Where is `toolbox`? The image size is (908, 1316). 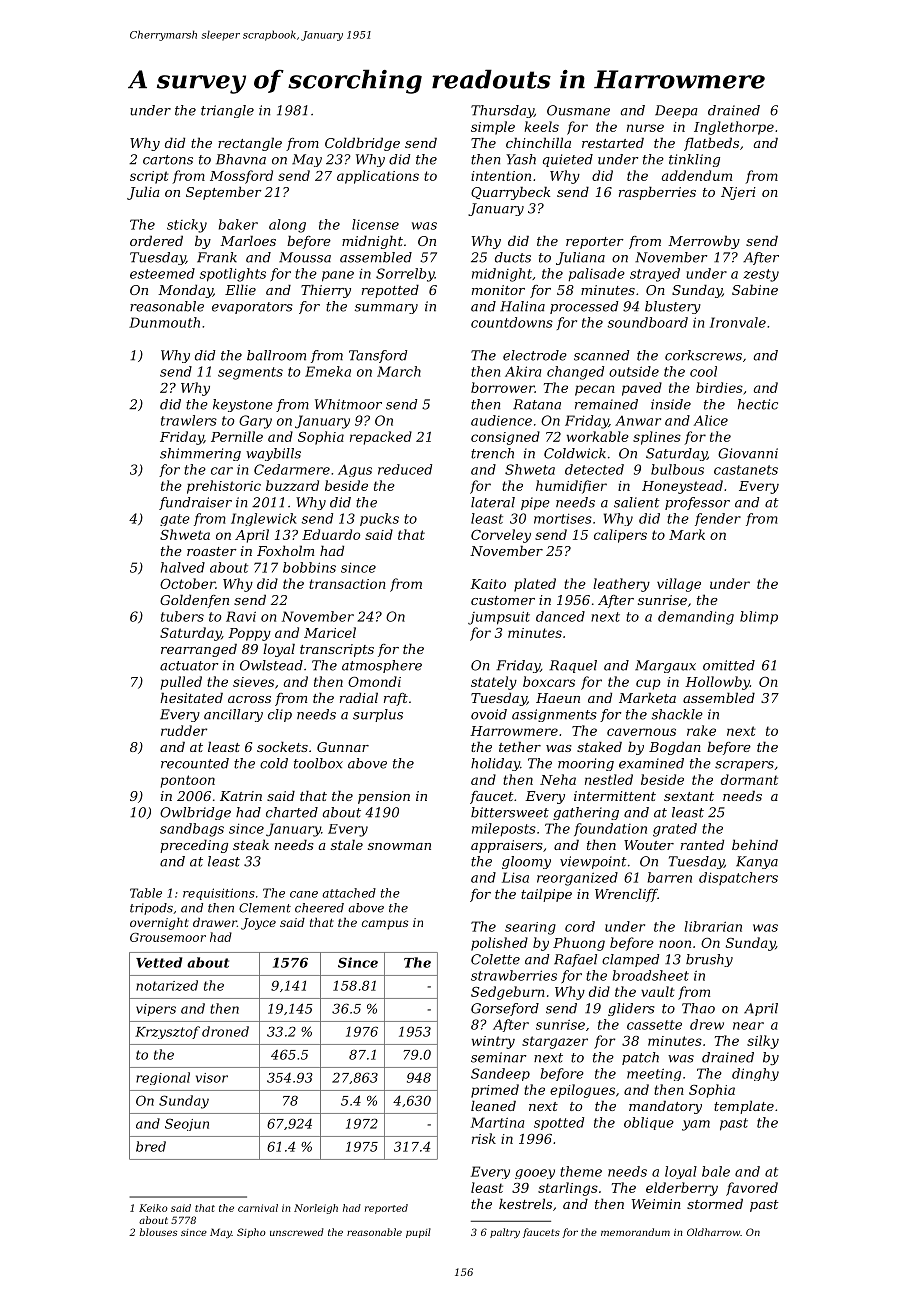 toolbox is located at coordinates (318, 763).
